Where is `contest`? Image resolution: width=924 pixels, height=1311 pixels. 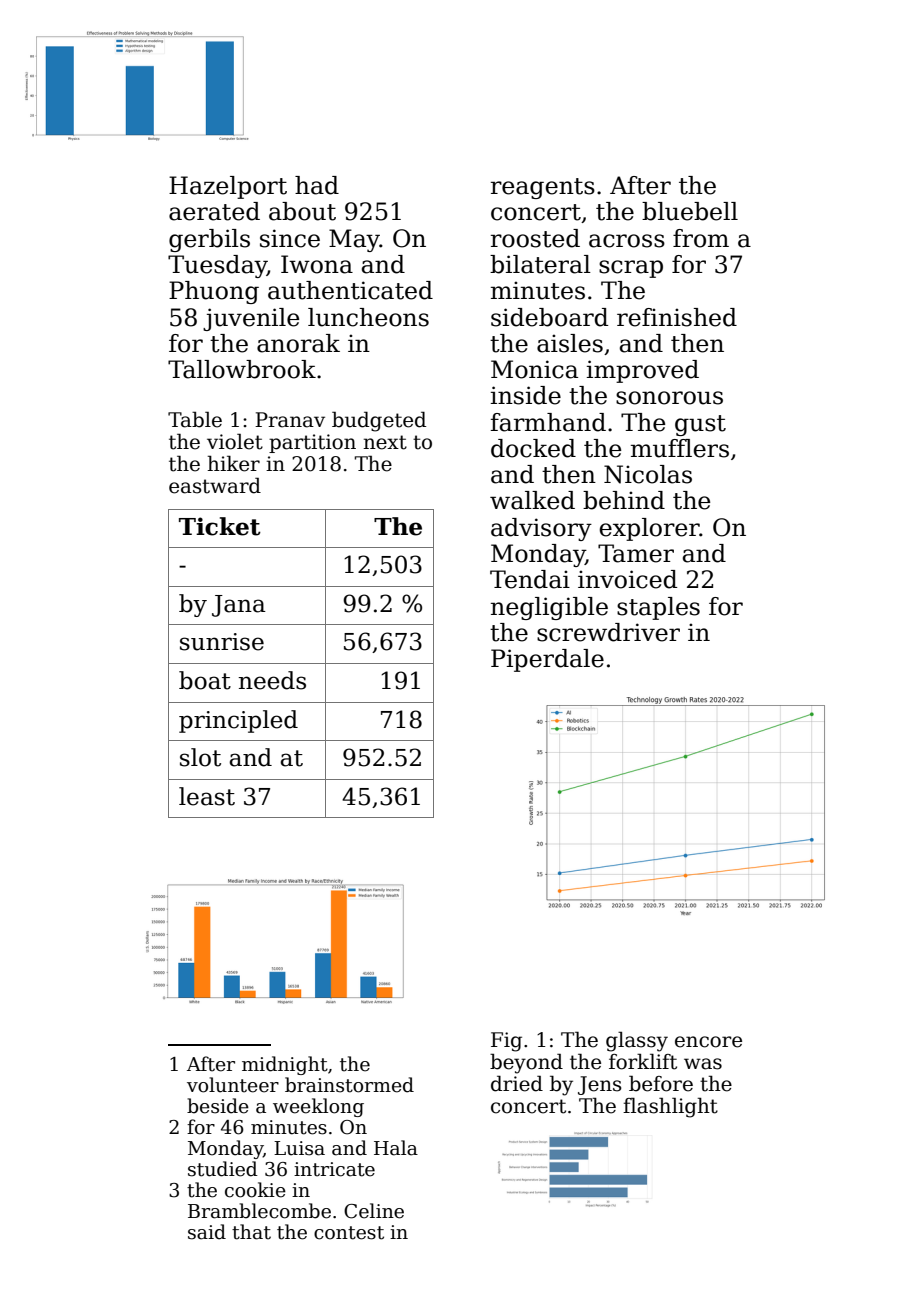 contest is located at coordinates (349, 1233).
